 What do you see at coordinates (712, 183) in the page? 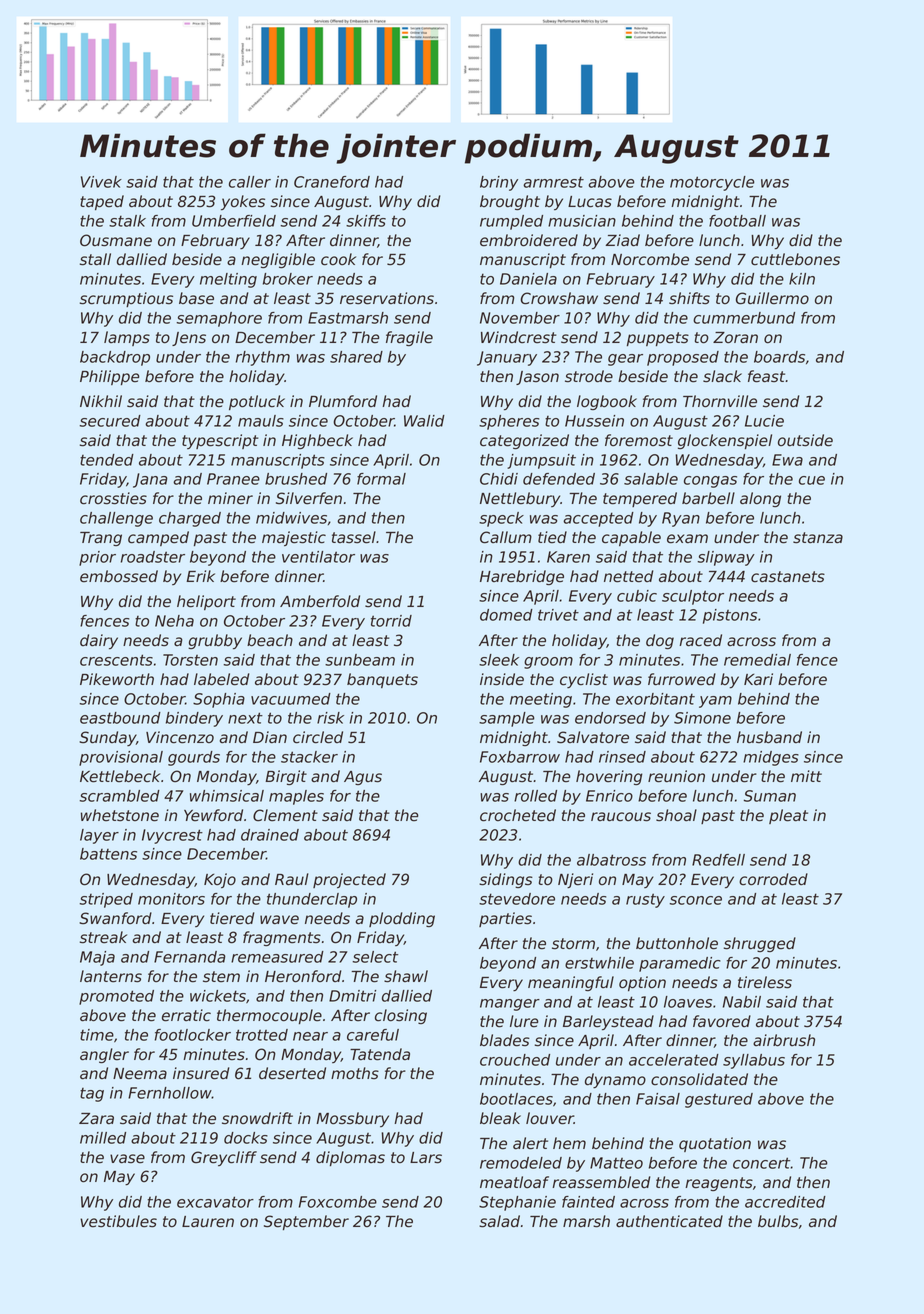
I see `motorcycle` at bounding box center [712, 183].
